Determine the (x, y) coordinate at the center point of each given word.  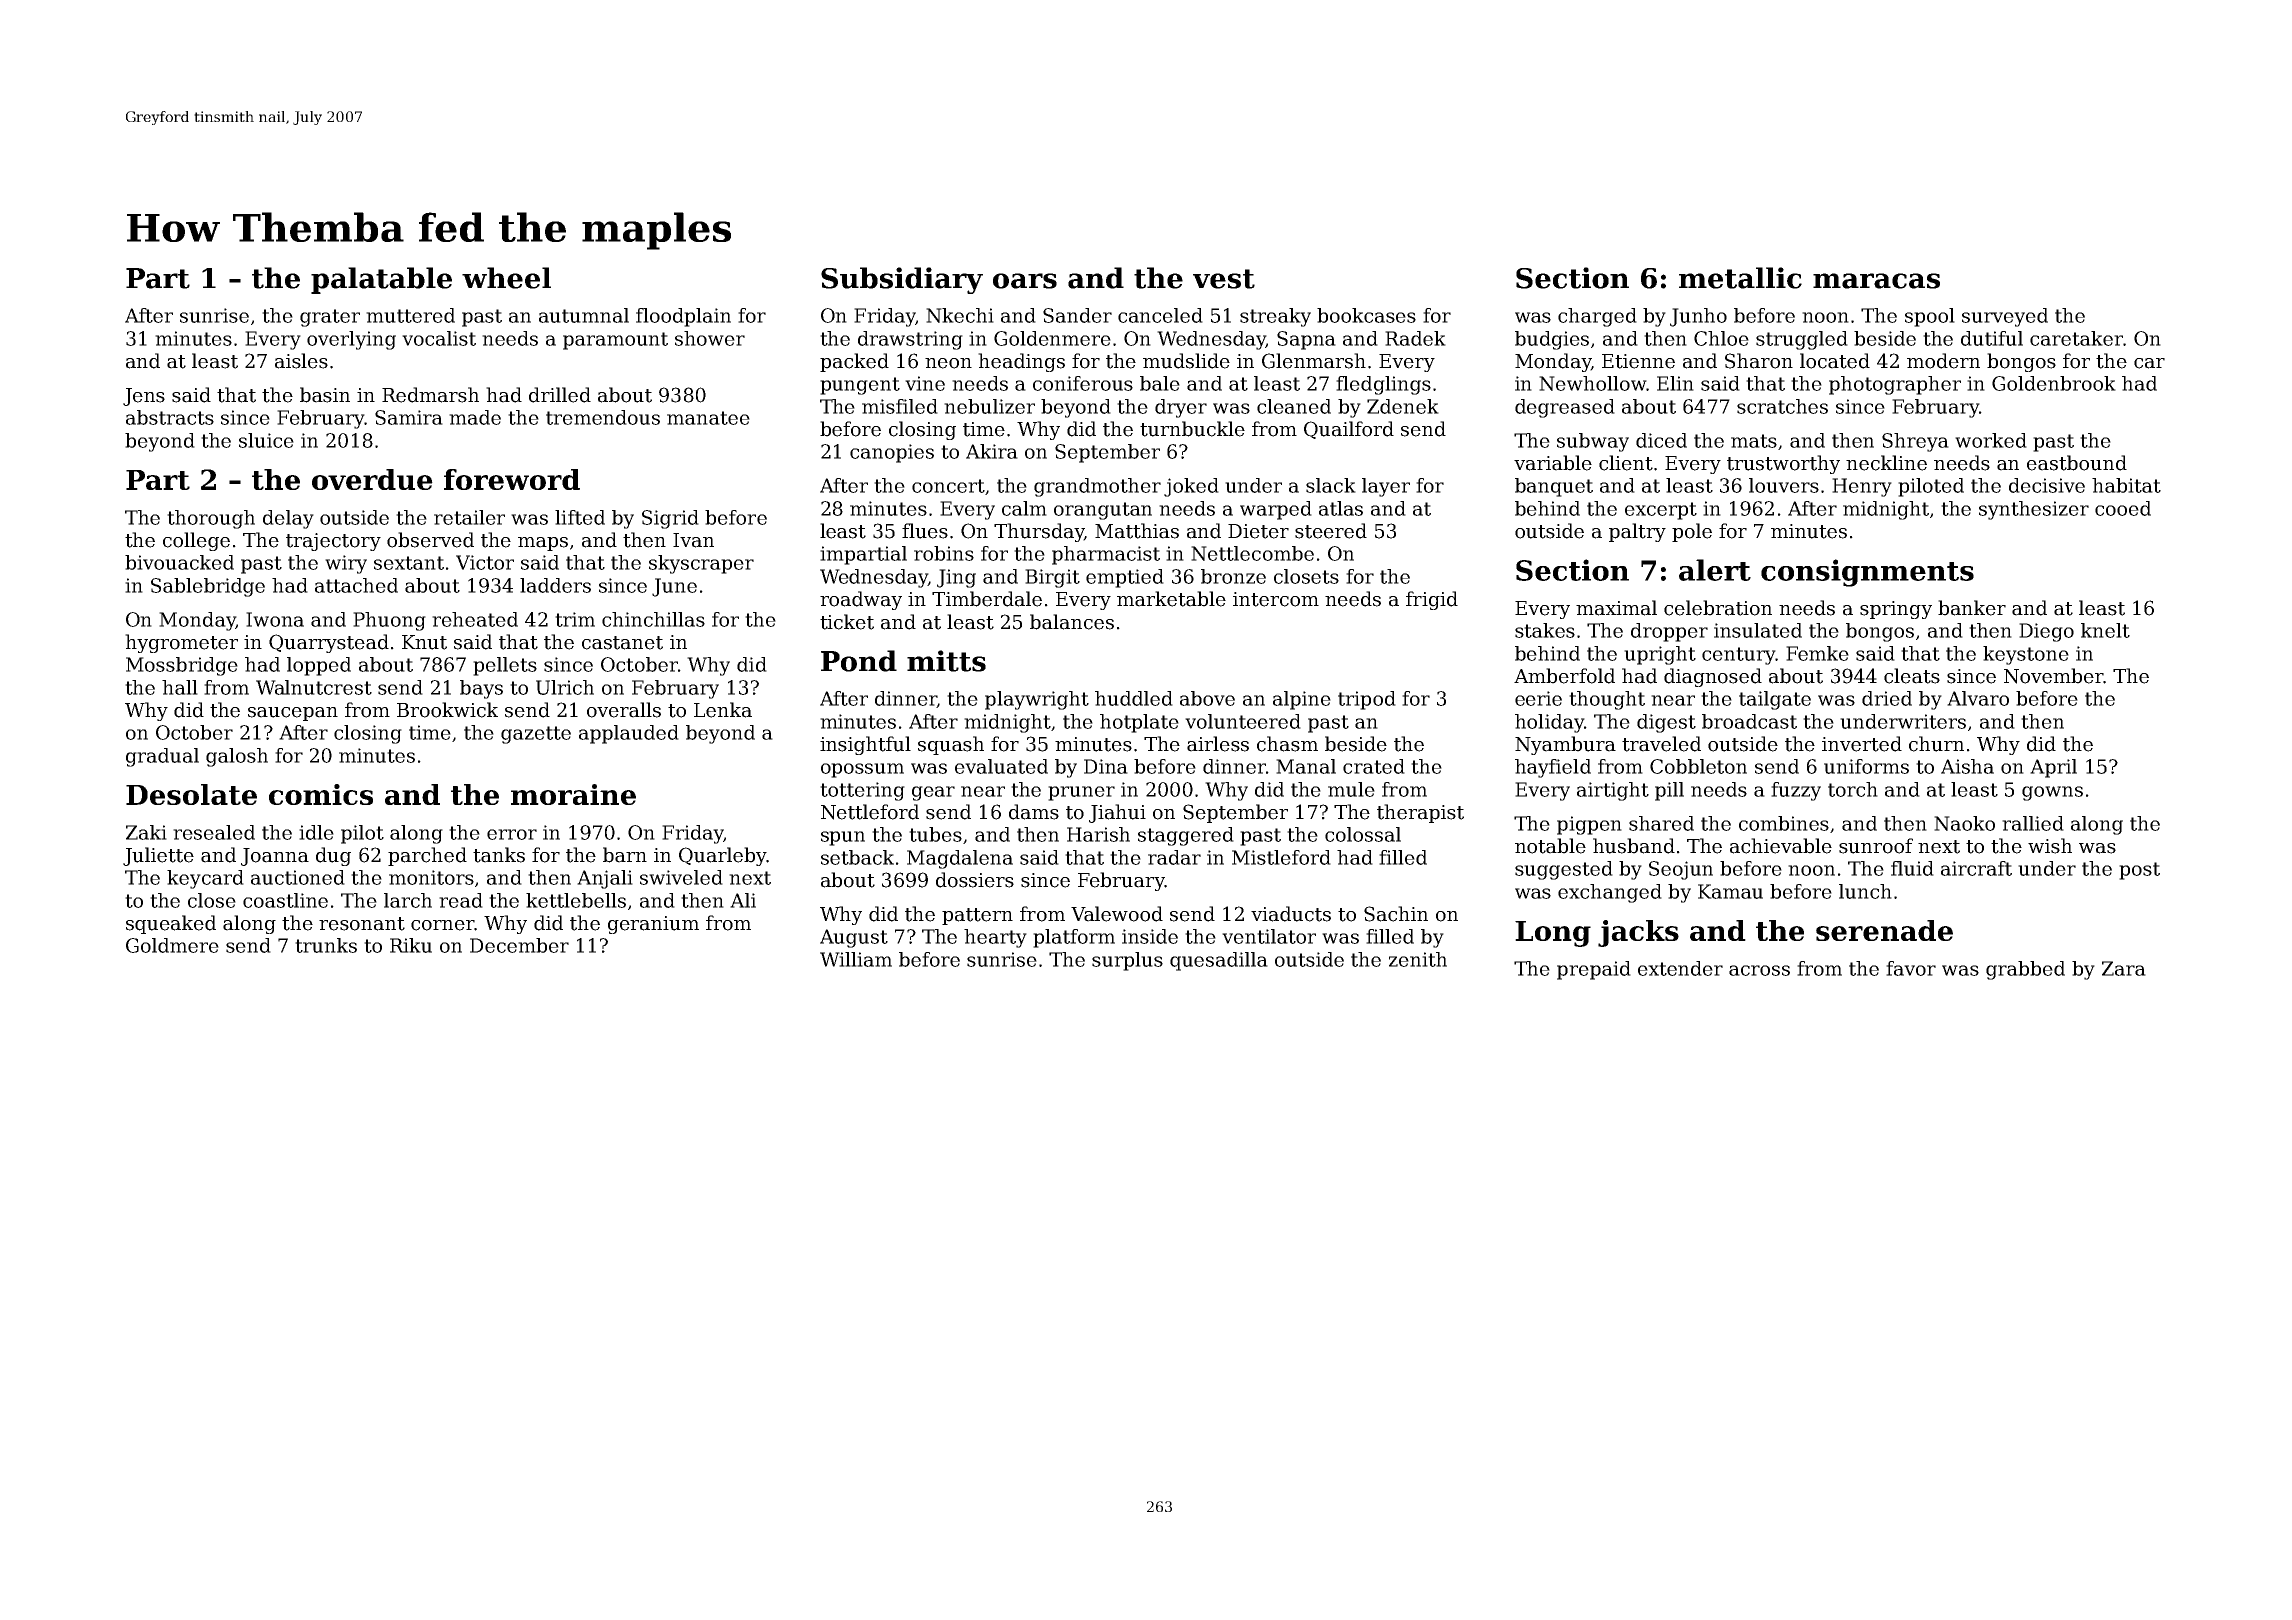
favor (1911, 968)
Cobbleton (1698, 766)
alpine (1302, 700)
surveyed (2005, 317)
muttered (410, 315)
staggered (1186, 836)
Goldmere (172, 945)
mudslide (1186, 361)
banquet (1554, 487)
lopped (319, 666)
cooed (2123, 508)
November (2054, 676)
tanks (499, 855)
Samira (409, 417)
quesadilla (1219, 961)
